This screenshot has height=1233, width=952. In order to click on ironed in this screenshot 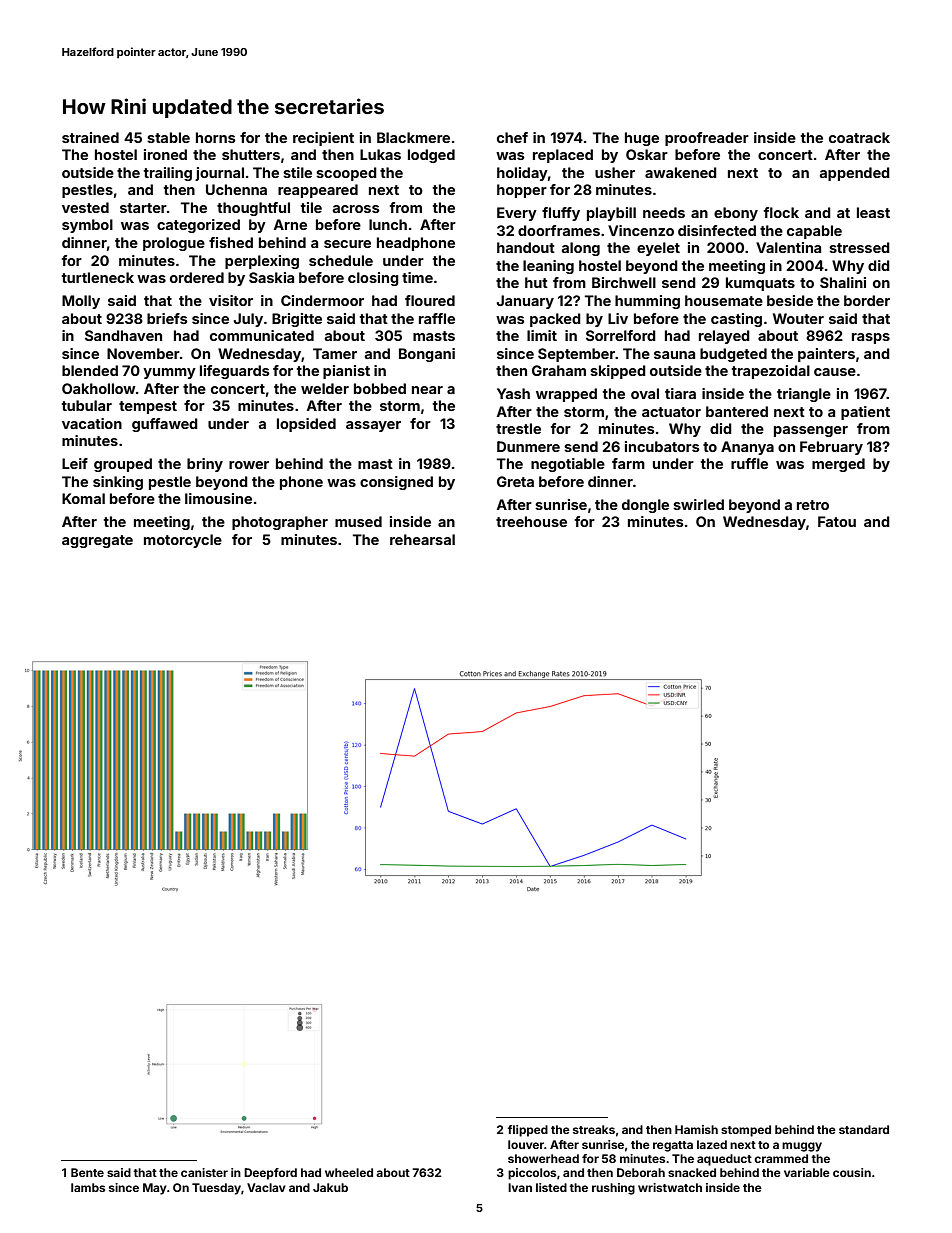, I will do `click(165, 154)`.
